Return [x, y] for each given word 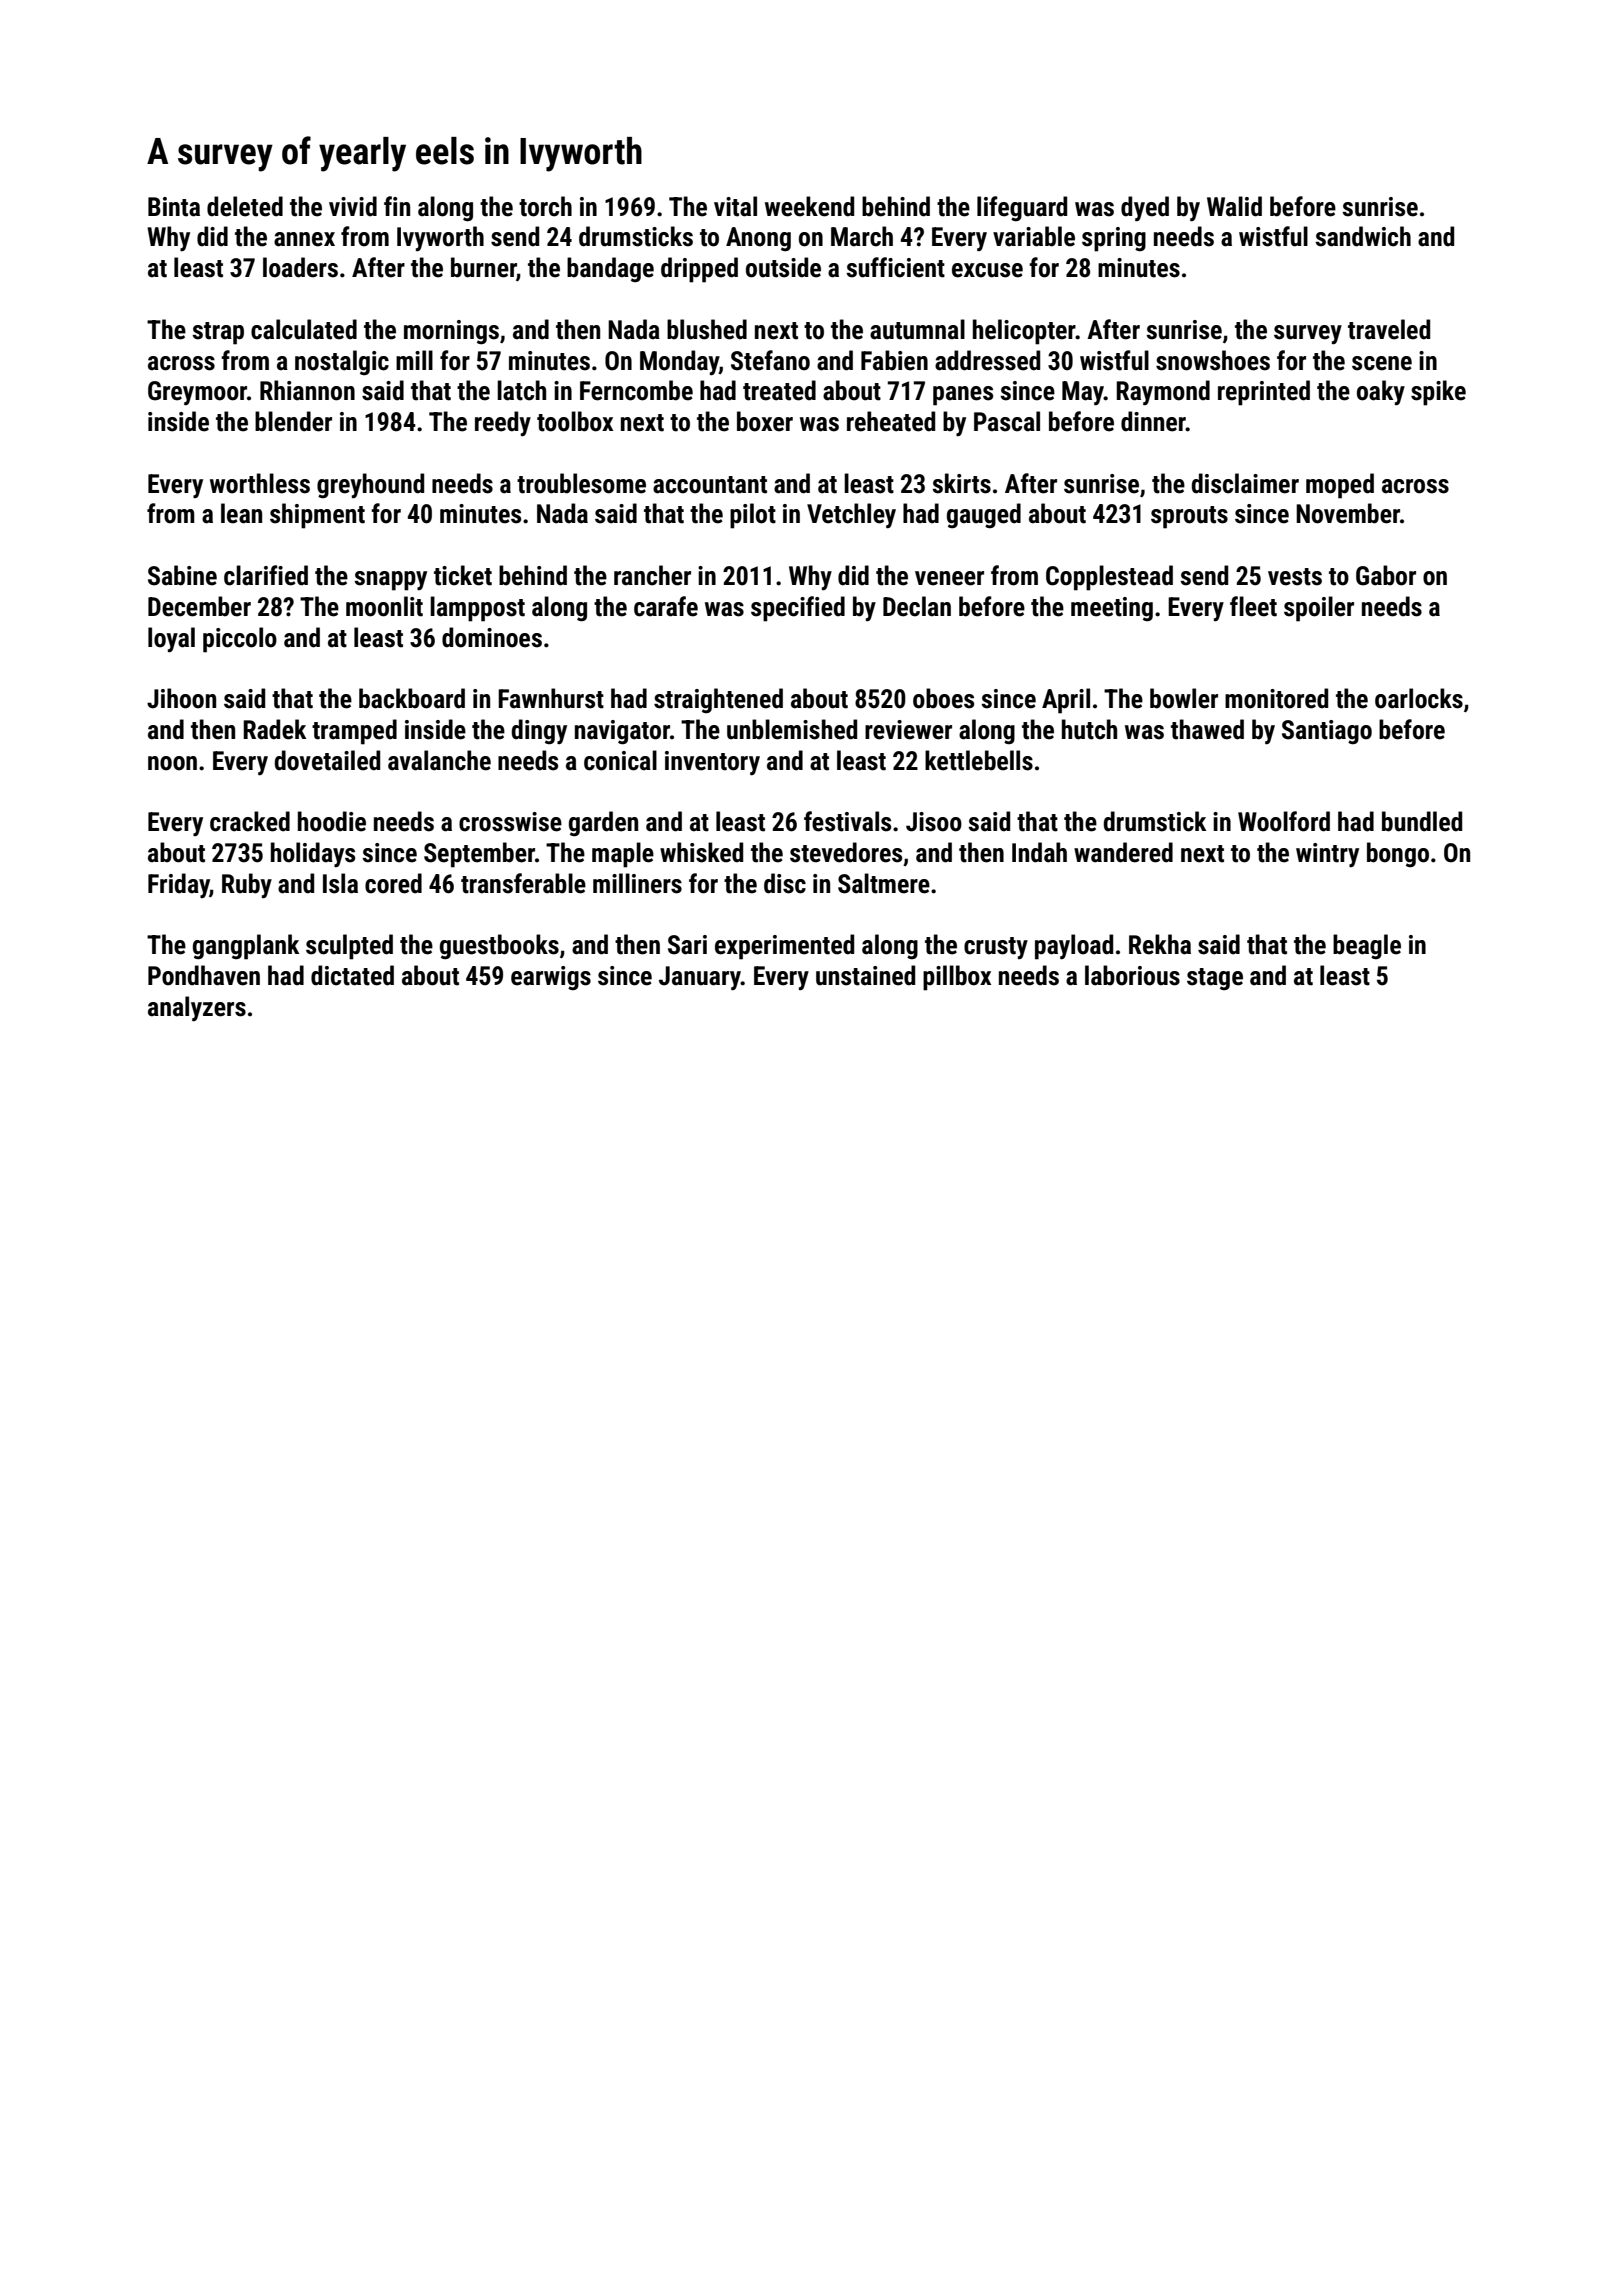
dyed [1145, 209]
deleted [245, 206]
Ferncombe [636, 390]
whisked [701, 852]
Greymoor [197, 393]
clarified [266, 575]
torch [545, 206]
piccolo [240, 640]
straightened [718, 701]
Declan [917, 606]
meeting [1112, 609]
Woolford [1284, 821]
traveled [1389, 329]
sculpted [349, 947]
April [1066, 701]
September [479, 855]
